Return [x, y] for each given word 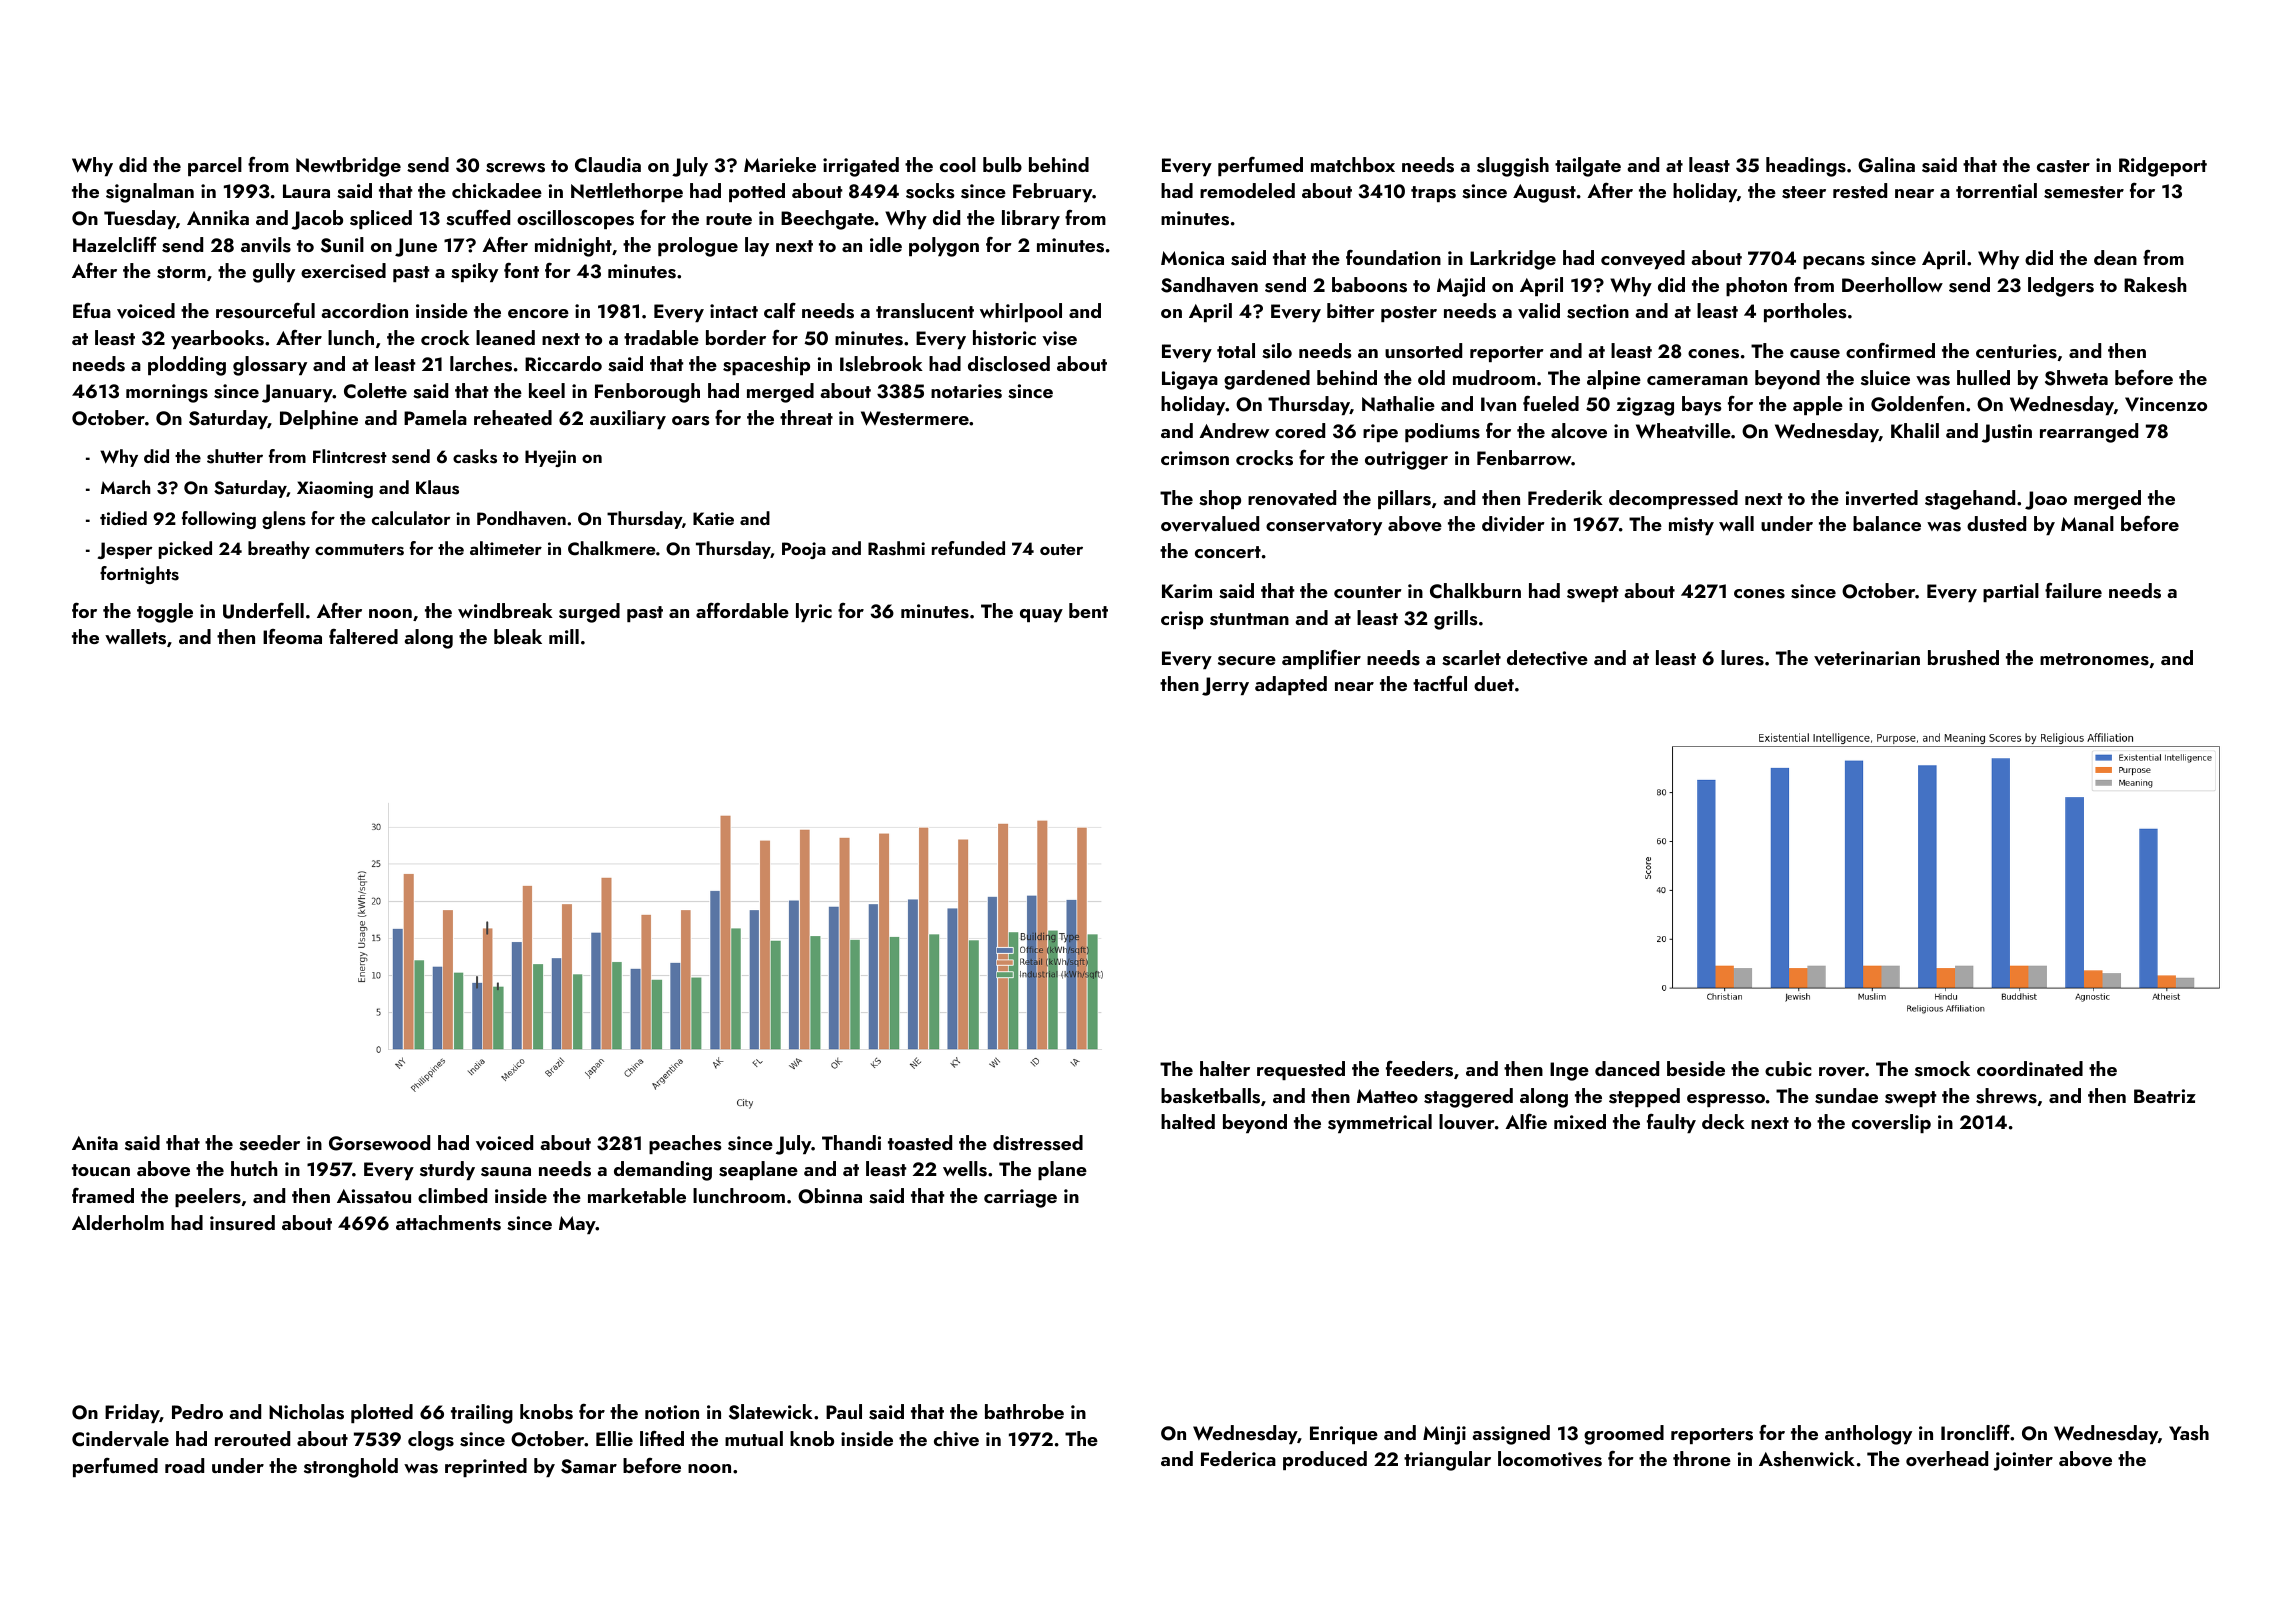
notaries [966, 391]
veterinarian [1867, 658]
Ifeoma [292, 636]
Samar [589, 1466]
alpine [1614, 379]
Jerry [1225, 686]
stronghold [351, 1468]
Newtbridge [348, 167]
